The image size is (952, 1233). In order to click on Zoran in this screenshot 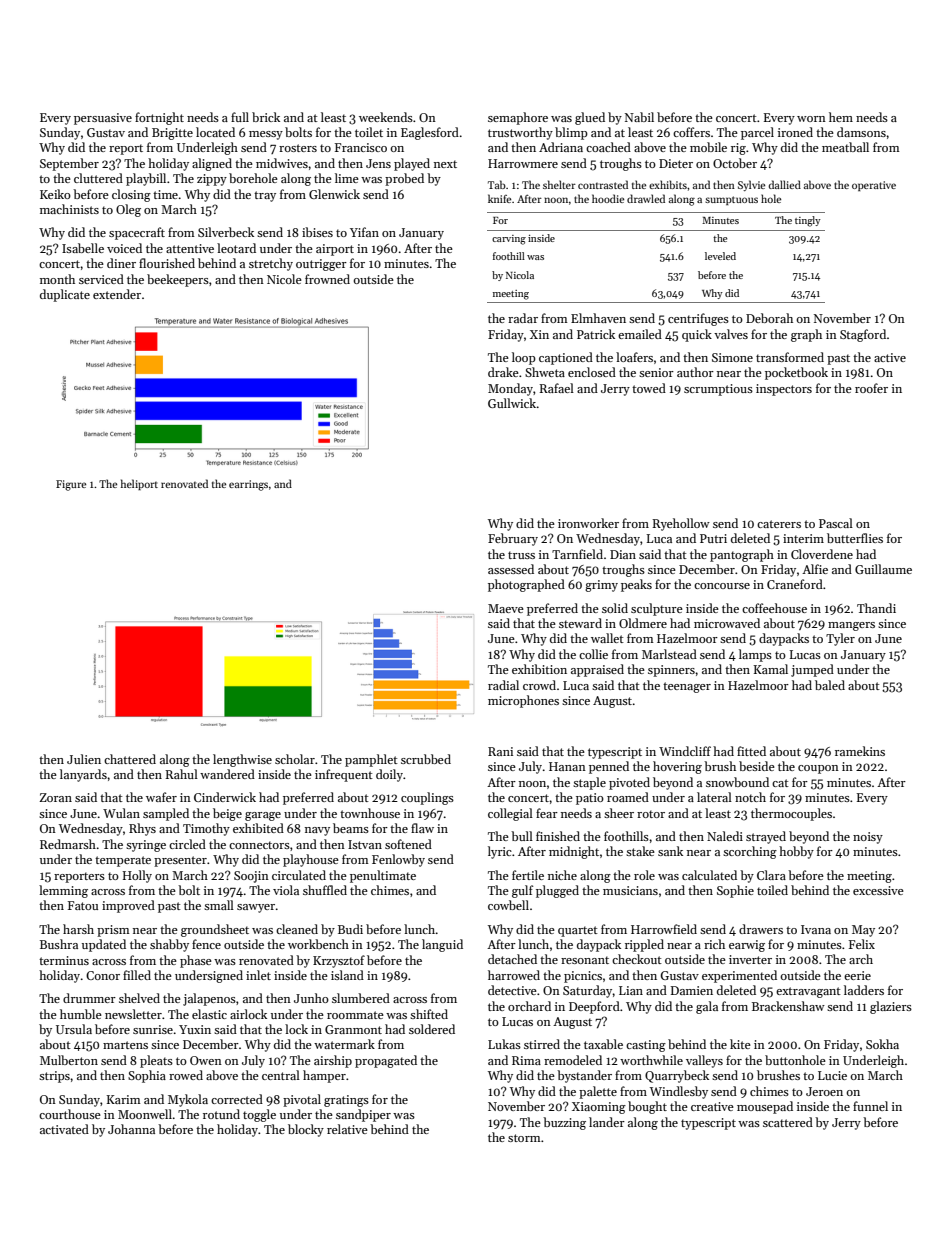, I will do `click(56, 797)`.
